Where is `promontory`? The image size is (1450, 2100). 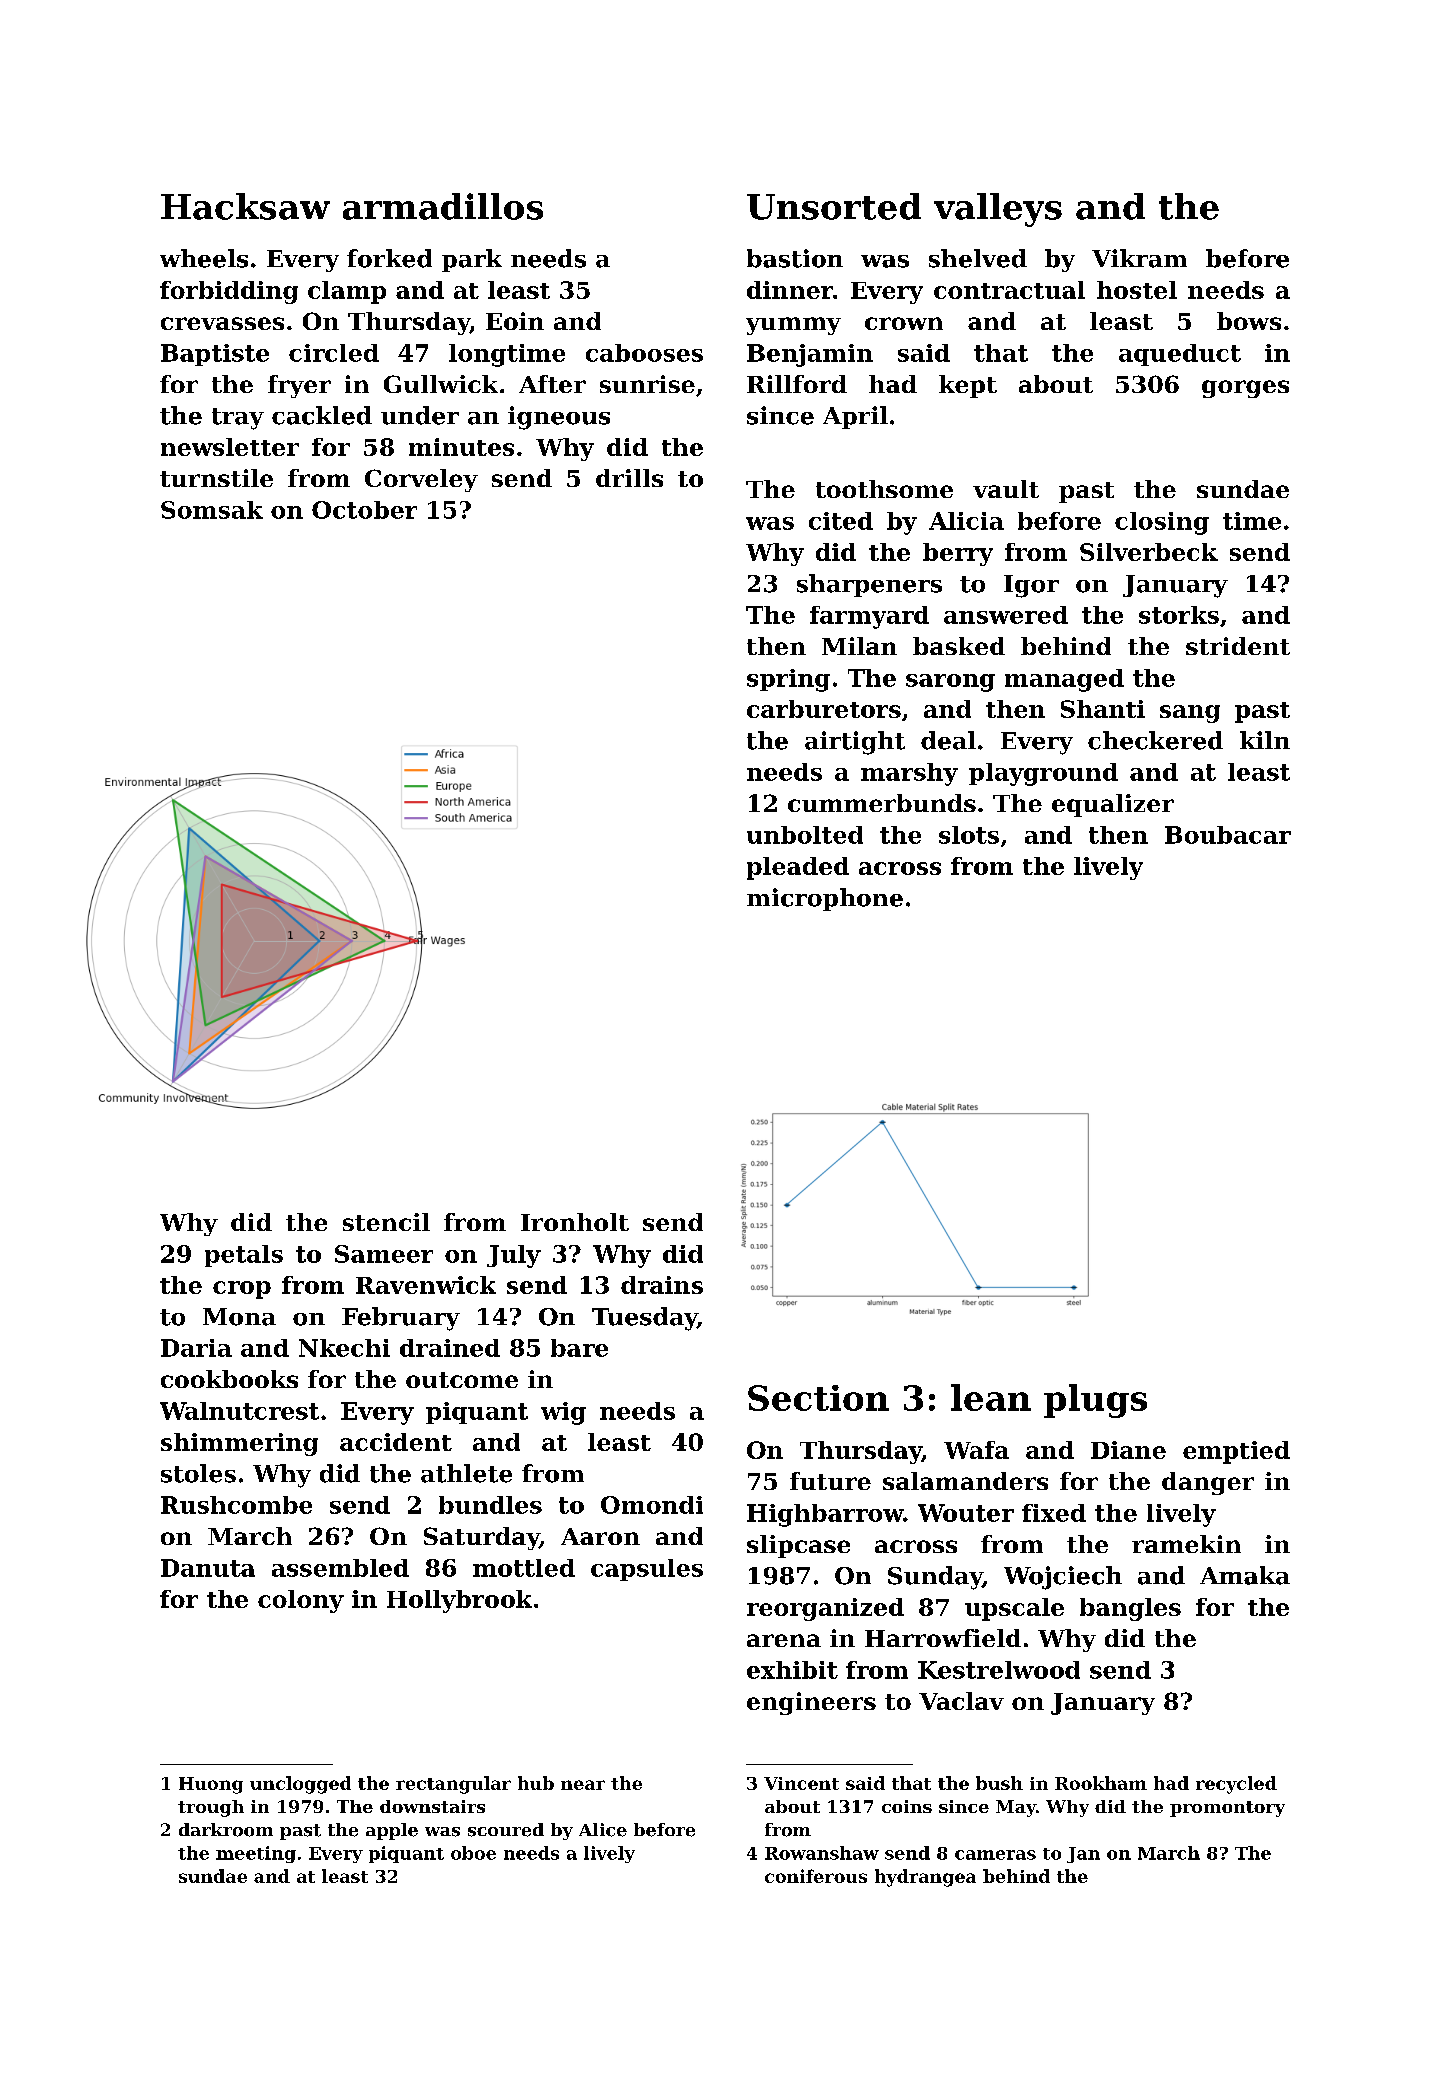 promontory is located at coordinates (1227, 1809).
